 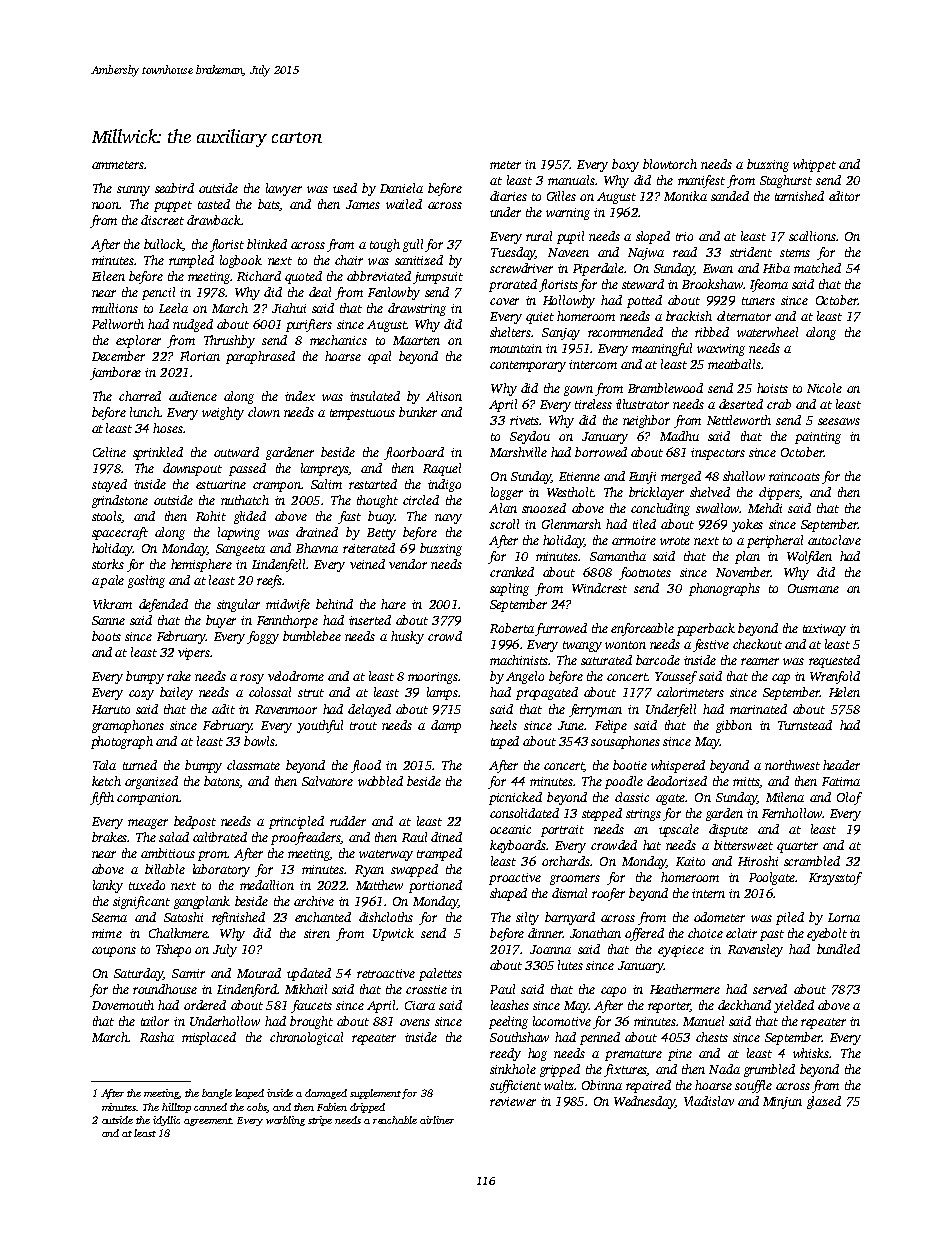 What do you see at coordinates (163, 605) in the page?
I see `defended` at bounding box center [163, 605].
